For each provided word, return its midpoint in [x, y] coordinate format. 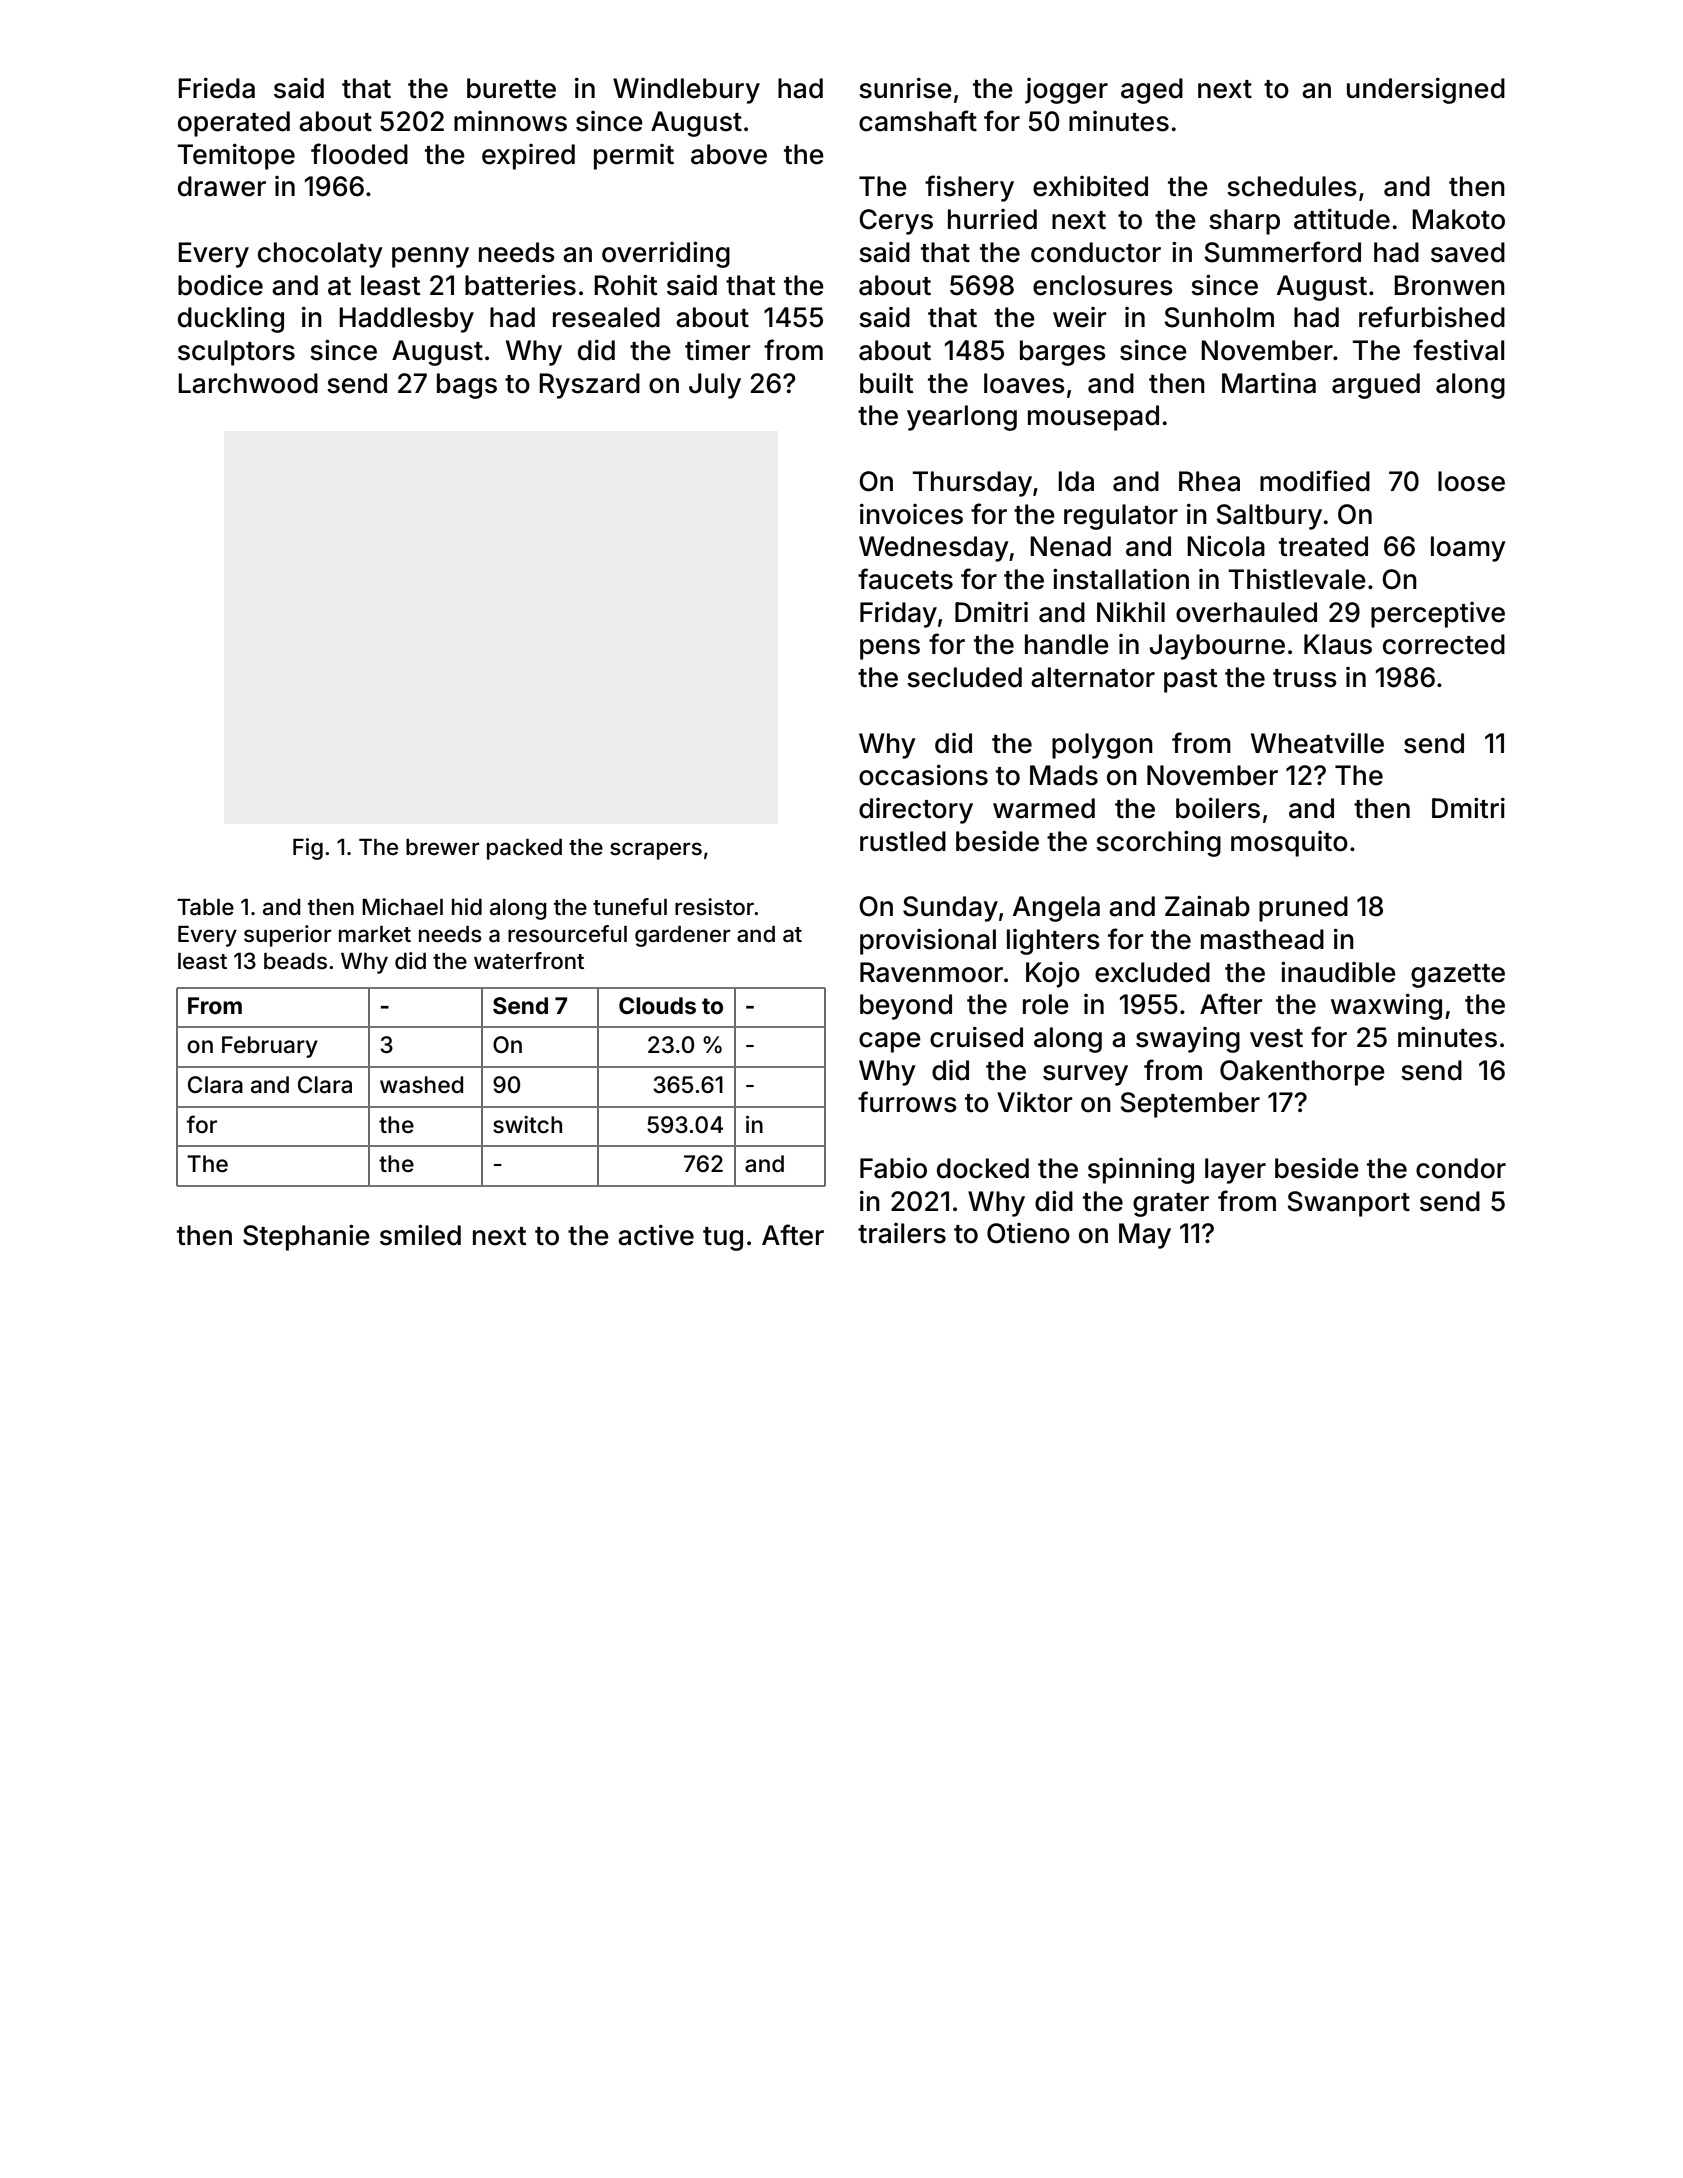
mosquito [1289, 844]
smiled [420, 1235]
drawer [222, 186]
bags [467, 386]
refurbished [1432, 317]
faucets [905, 579]
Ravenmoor [931, 972]
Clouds [657, 1006]
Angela [1056, 909]
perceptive [1438, 615]
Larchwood [248, 383]
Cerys [896, 222]
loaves [1024, 383]
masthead [1262, 939]
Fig [308, 849]
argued [1376, 386]
